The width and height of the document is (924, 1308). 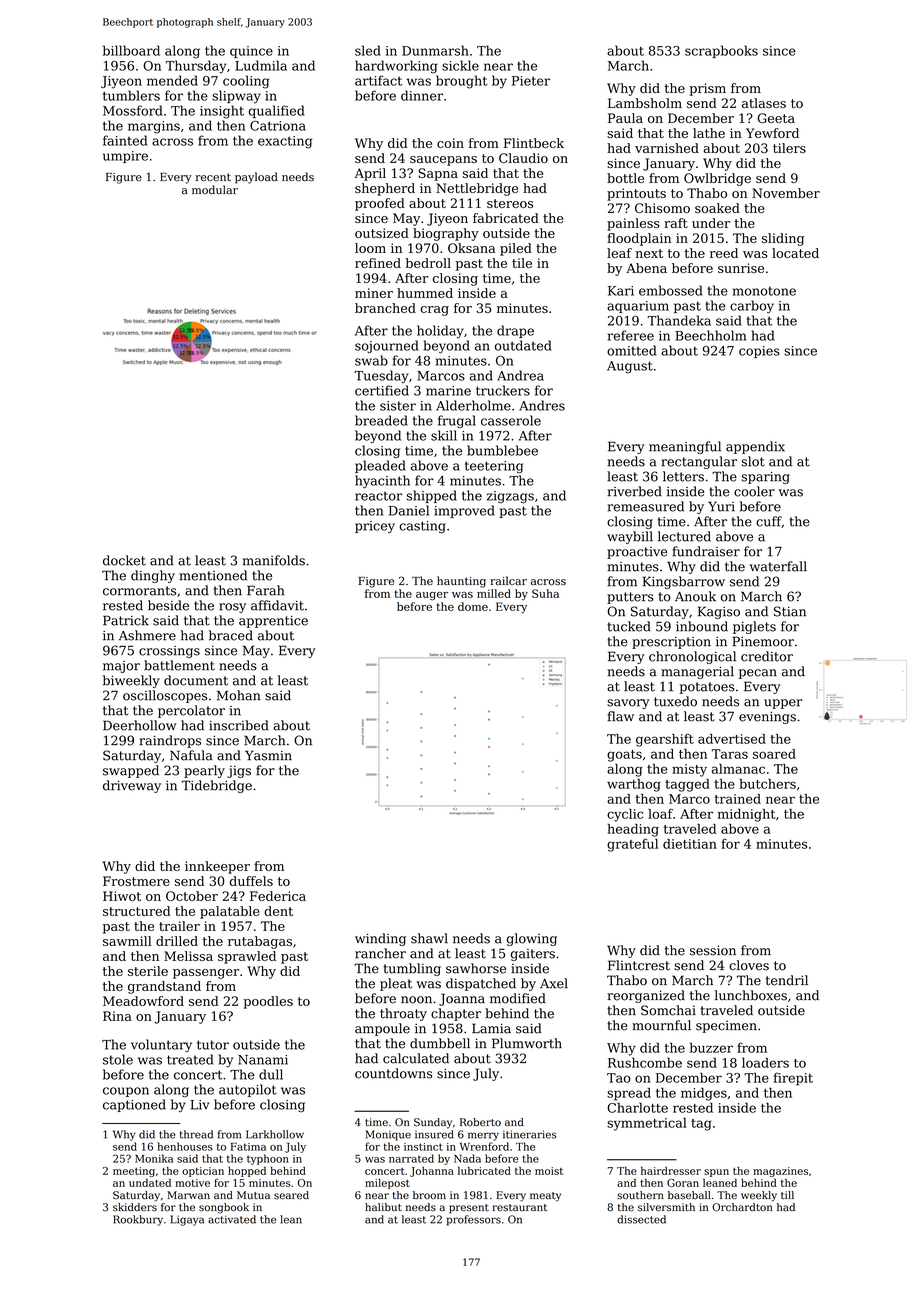 What do you see at coordinates (721, 51) in the document?
I see `scrapbooks` at bounding box center [721, 51].
